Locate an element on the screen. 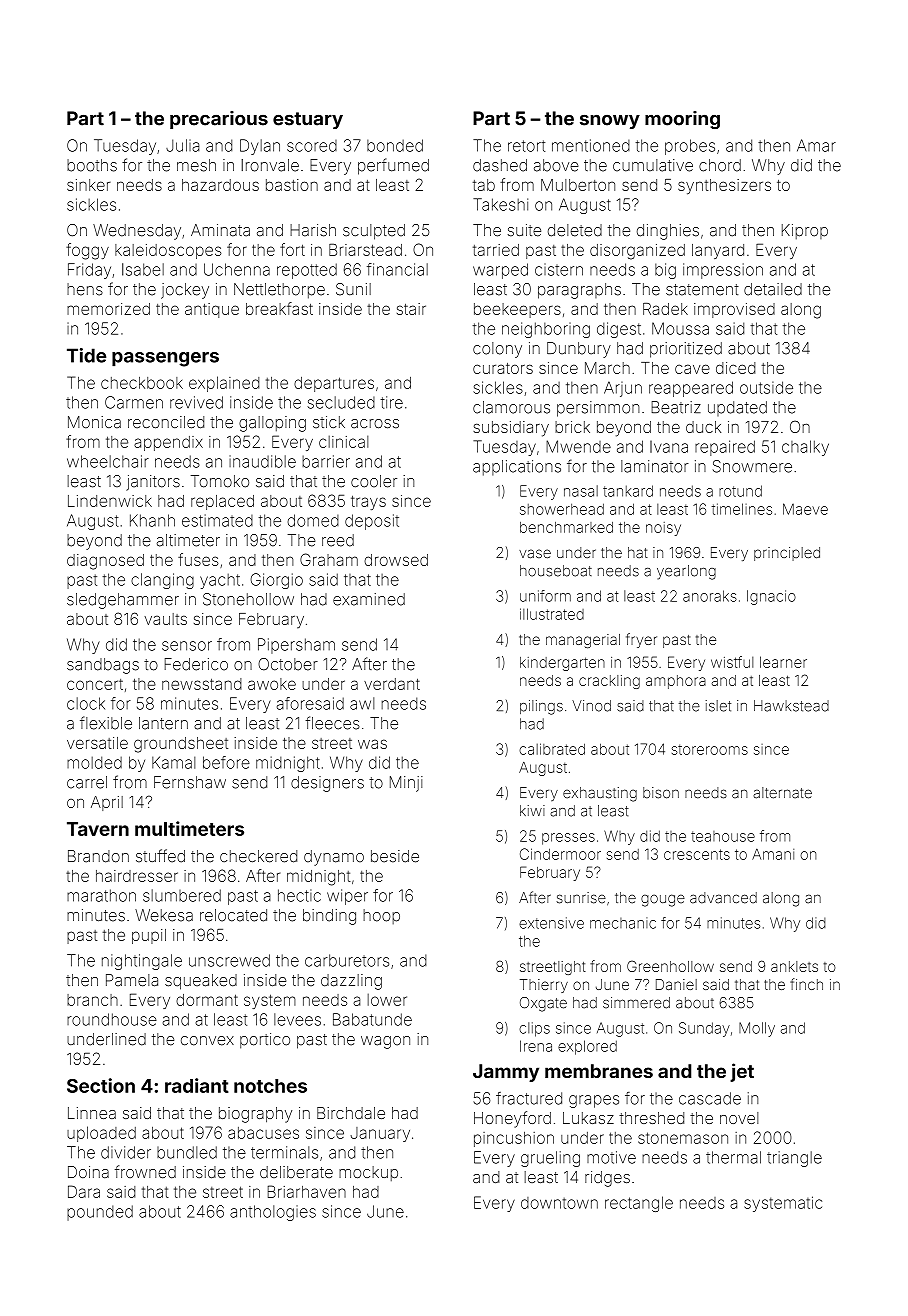 The width and height of the screenshot is (908, 1316). lanyard is located at coordinates (718, 251).
